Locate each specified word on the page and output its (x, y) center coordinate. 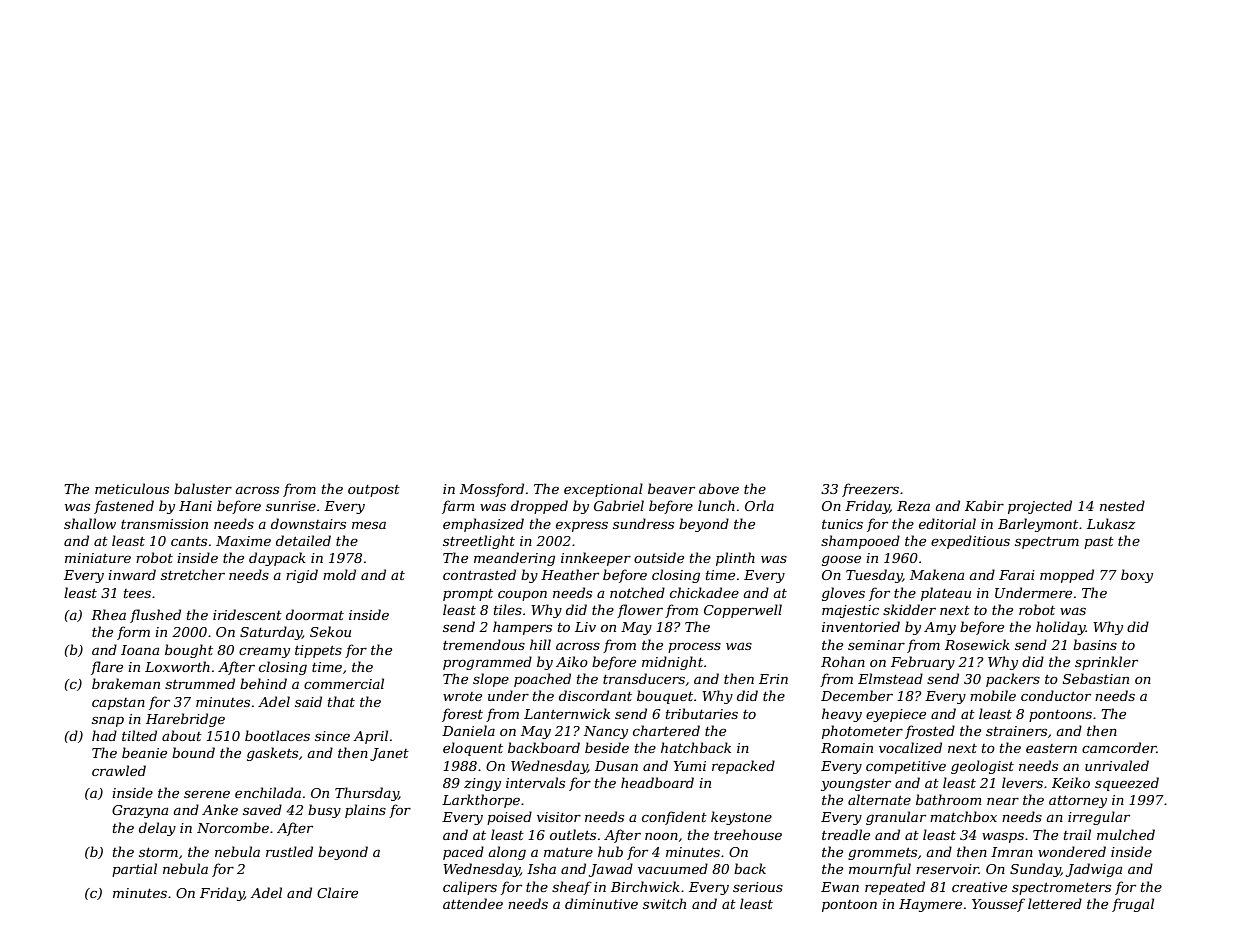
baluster (203, 488)
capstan (118, 704)
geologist (982, 767)
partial (134, 870)
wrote (462, 696)
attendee (473, 903)
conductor (1056, 695)
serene (207, 794)
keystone (741, 818)
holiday (1061, 628)
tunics (842, 524)
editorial (947, 523)
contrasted (479, 574)
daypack (277, 559)
